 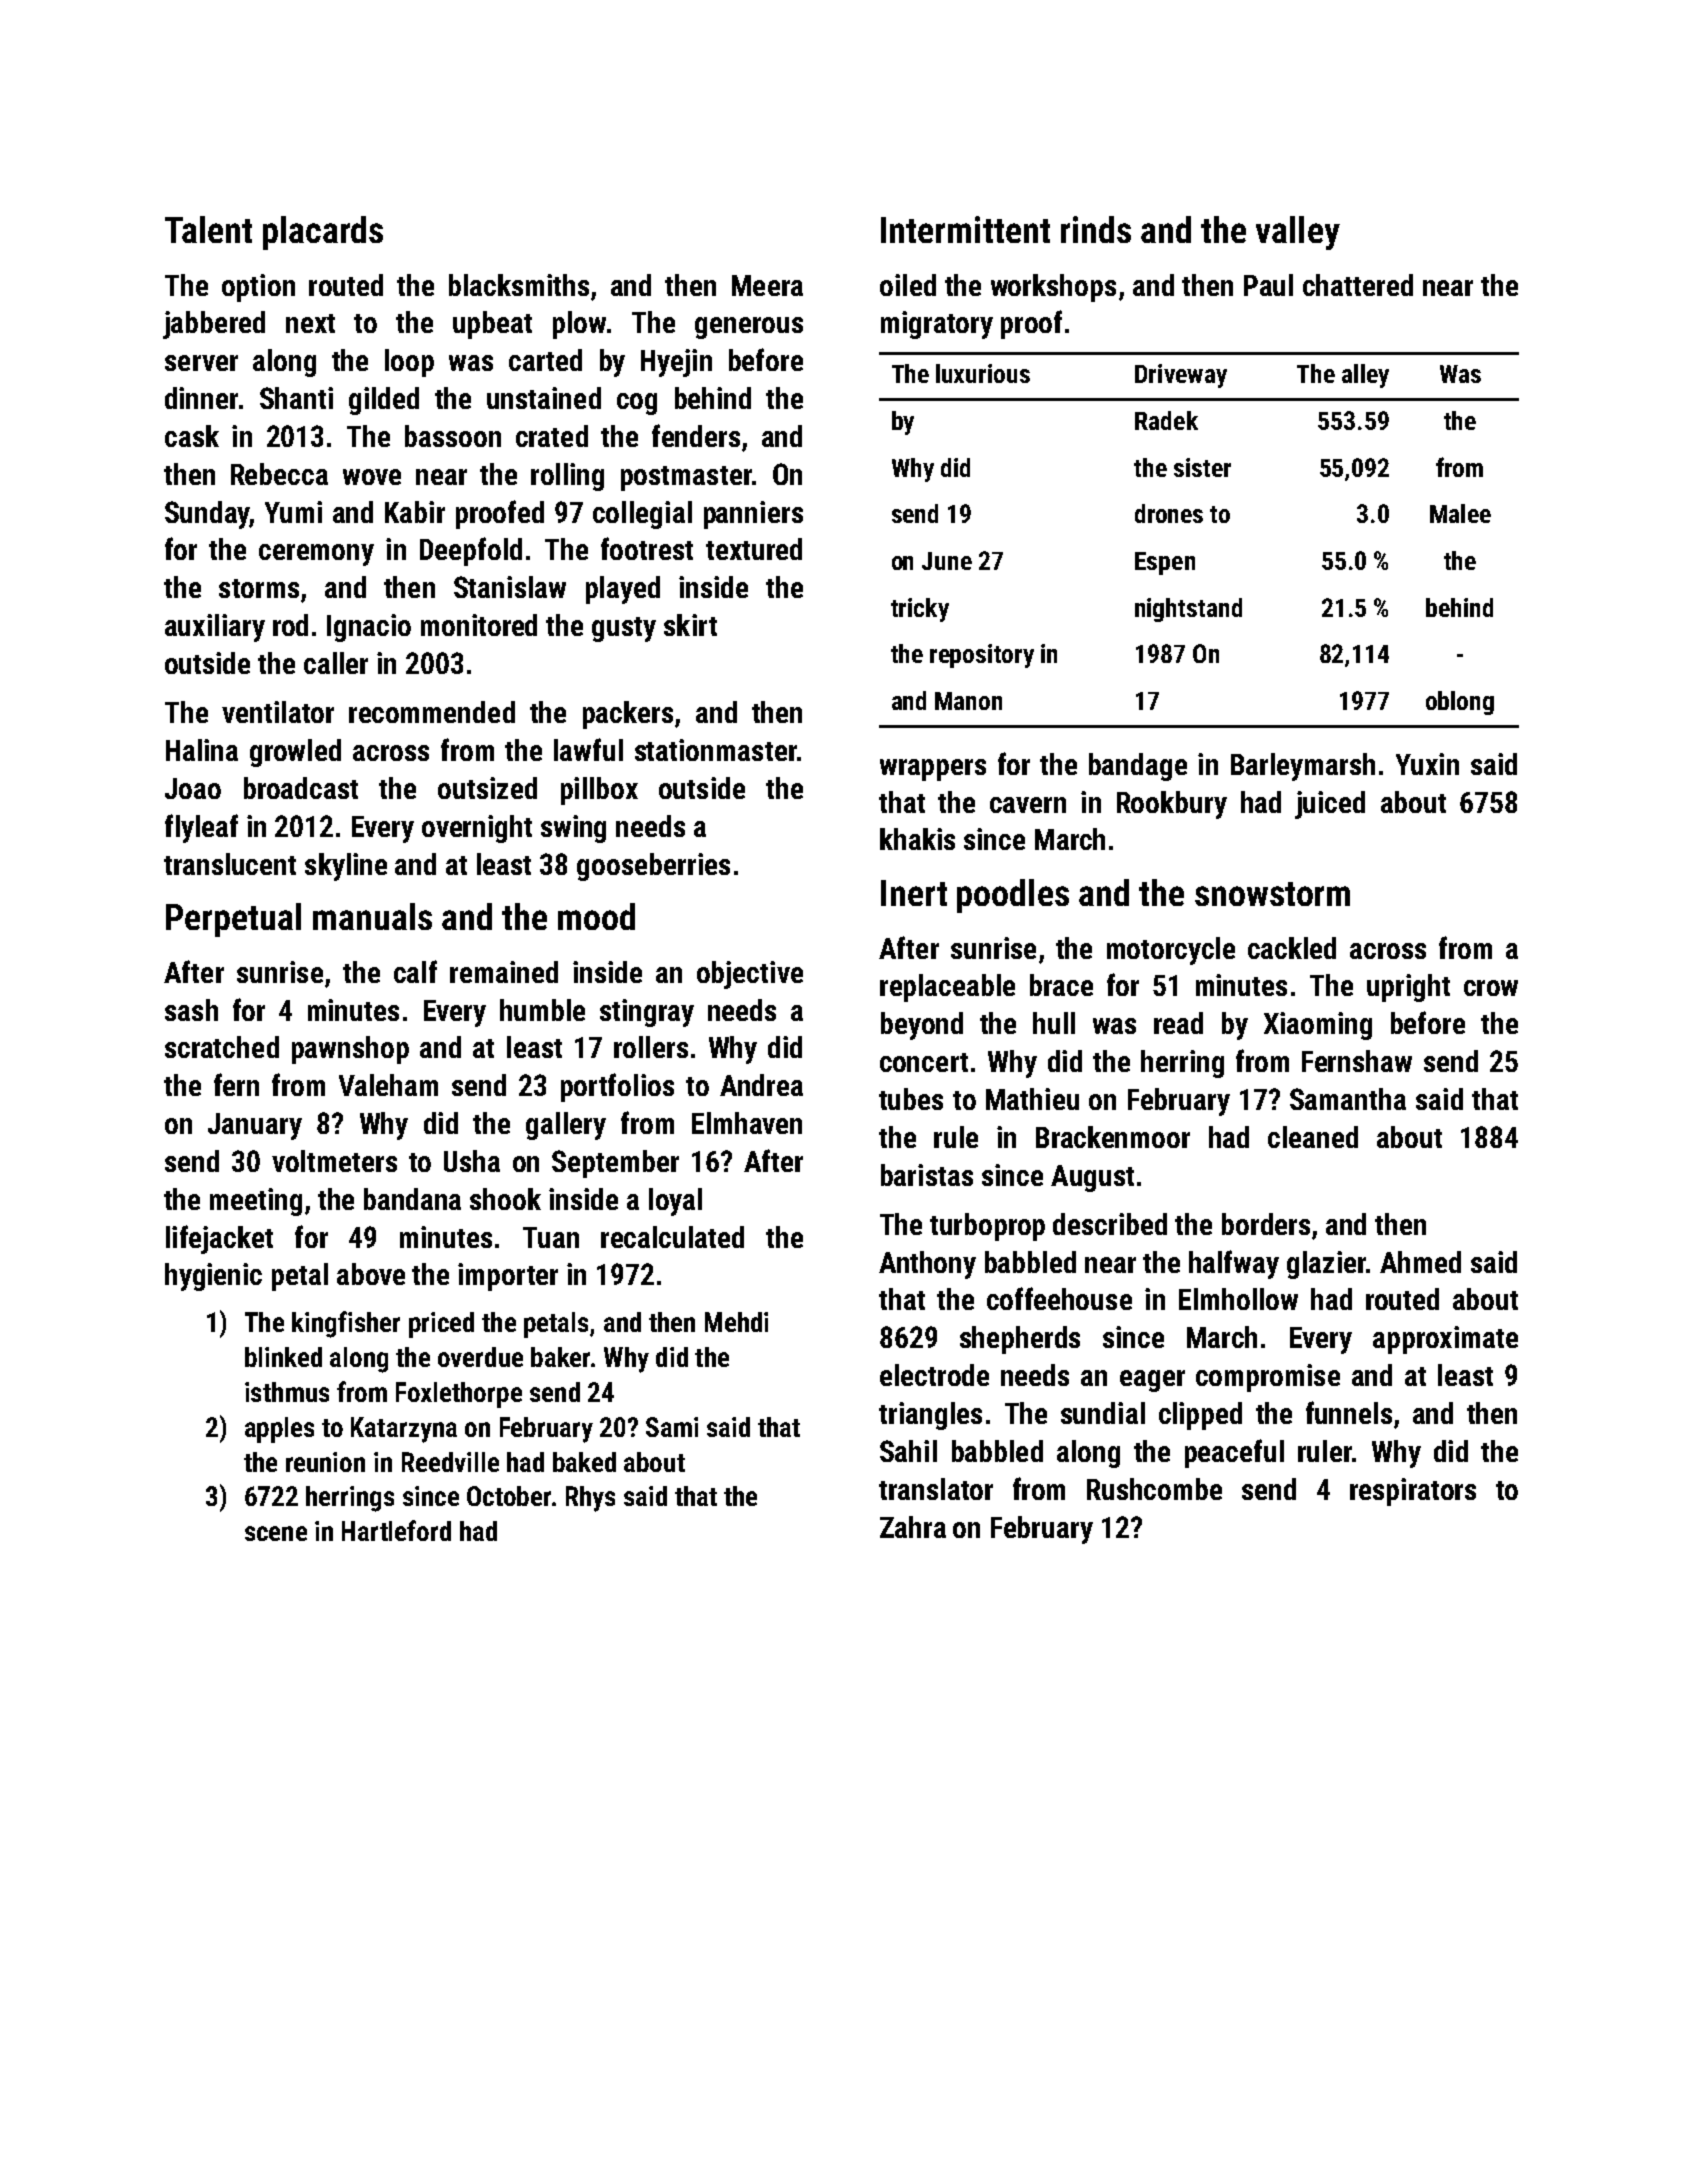 I want to click on Malee, so click(x=1460, y=513).
